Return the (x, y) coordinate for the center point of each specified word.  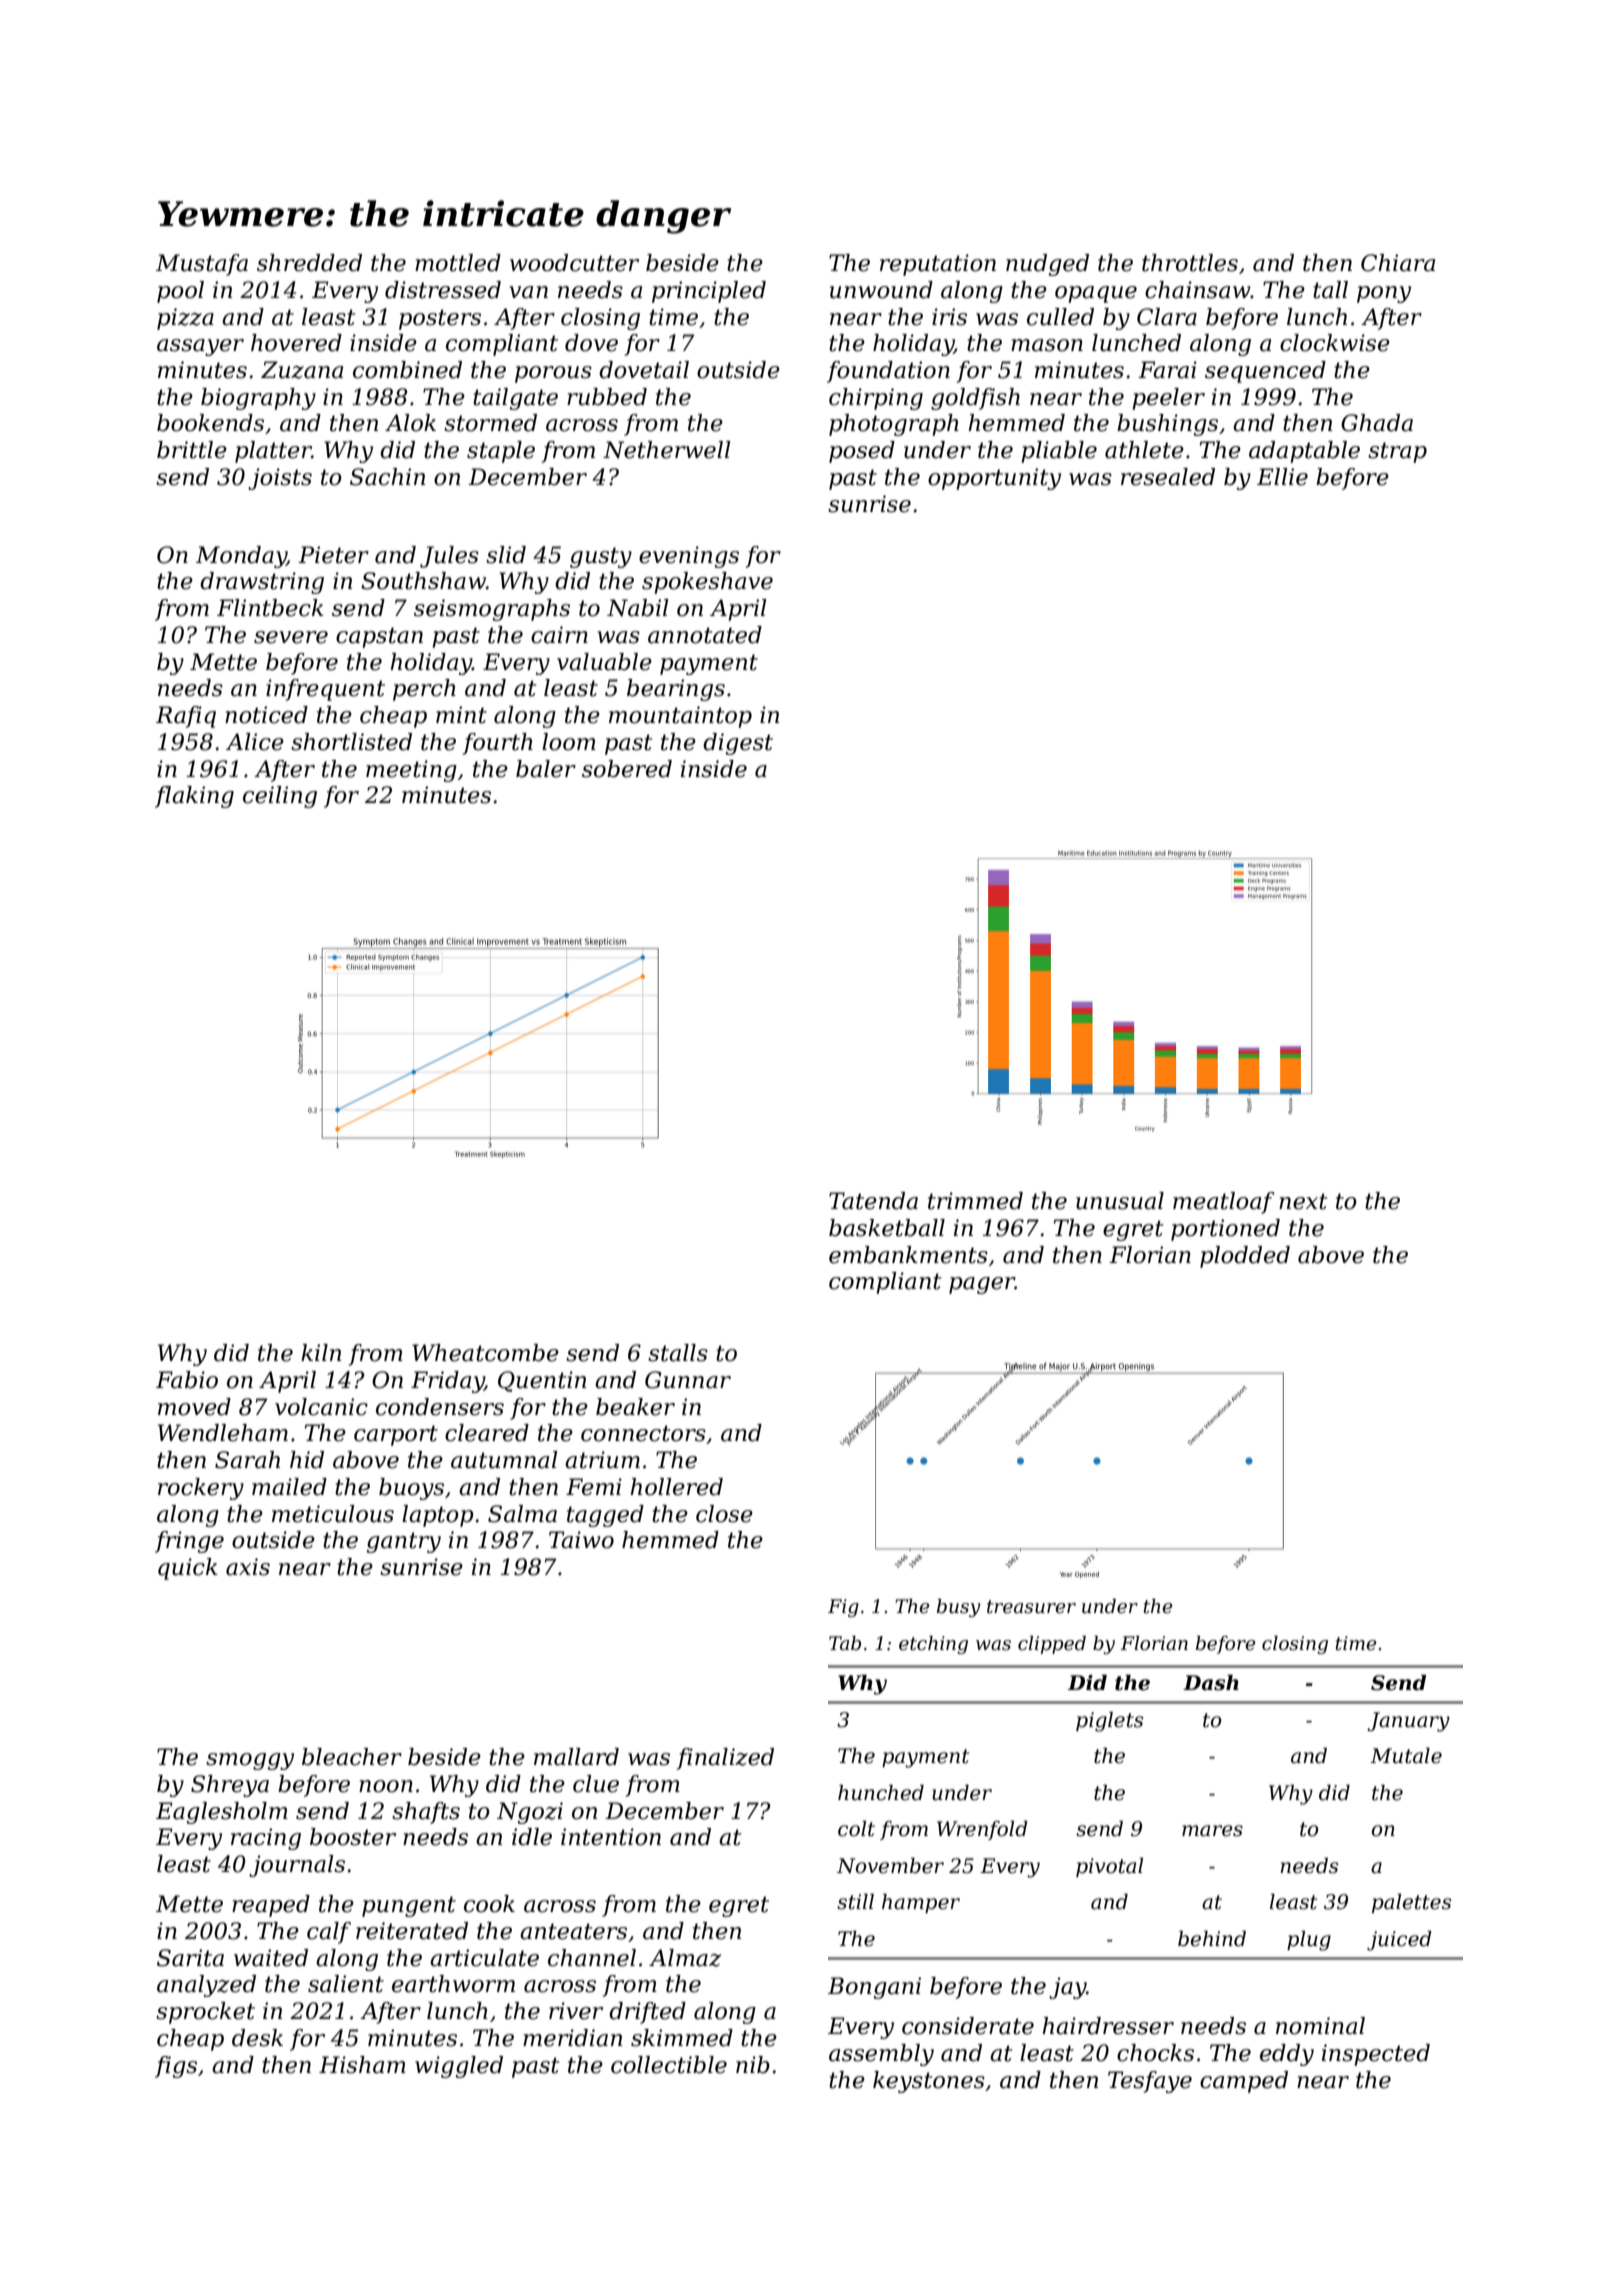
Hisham (362, 2065)
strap (1397, 452)
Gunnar (688, 1380)
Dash (1211, 1683)
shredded (309, 263)
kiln (321, 1352)
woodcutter (574, 263)
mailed (289, 1487)
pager (982, 1285)
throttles (1190, 263)
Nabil (638, 608)
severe (291, 637)
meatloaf (1223, 1203)
